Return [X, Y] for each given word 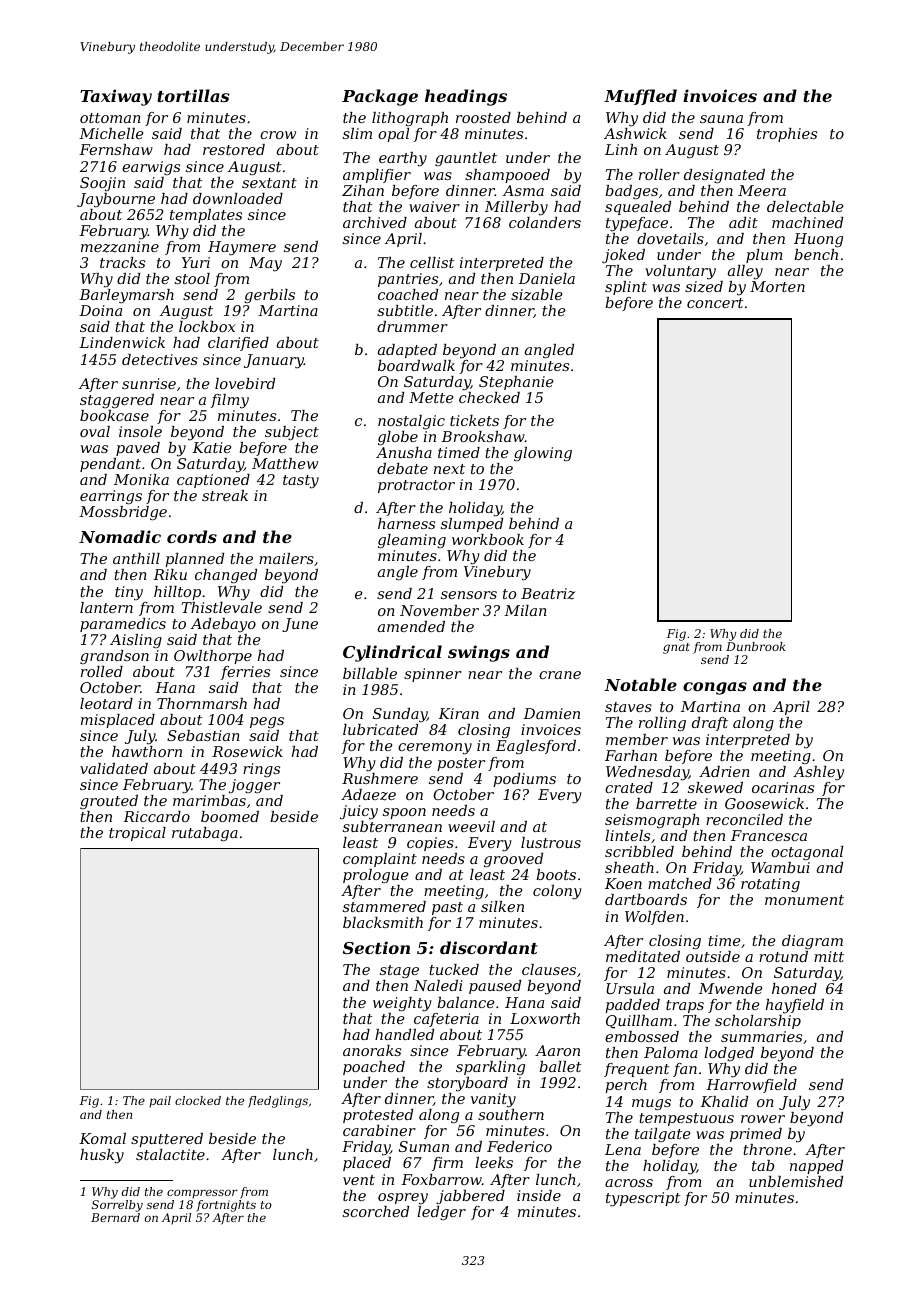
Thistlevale [222, 607]
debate [402, 468]
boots [556, 874]
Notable [640, 684]
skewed [715, 787]
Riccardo [156, 816]
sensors [469, 595]
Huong [818, 240]
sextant [269, 183]
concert [715, 303]
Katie [212, 447]
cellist [432, 262]
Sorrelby [117, 1206]
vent [359, 1180]
